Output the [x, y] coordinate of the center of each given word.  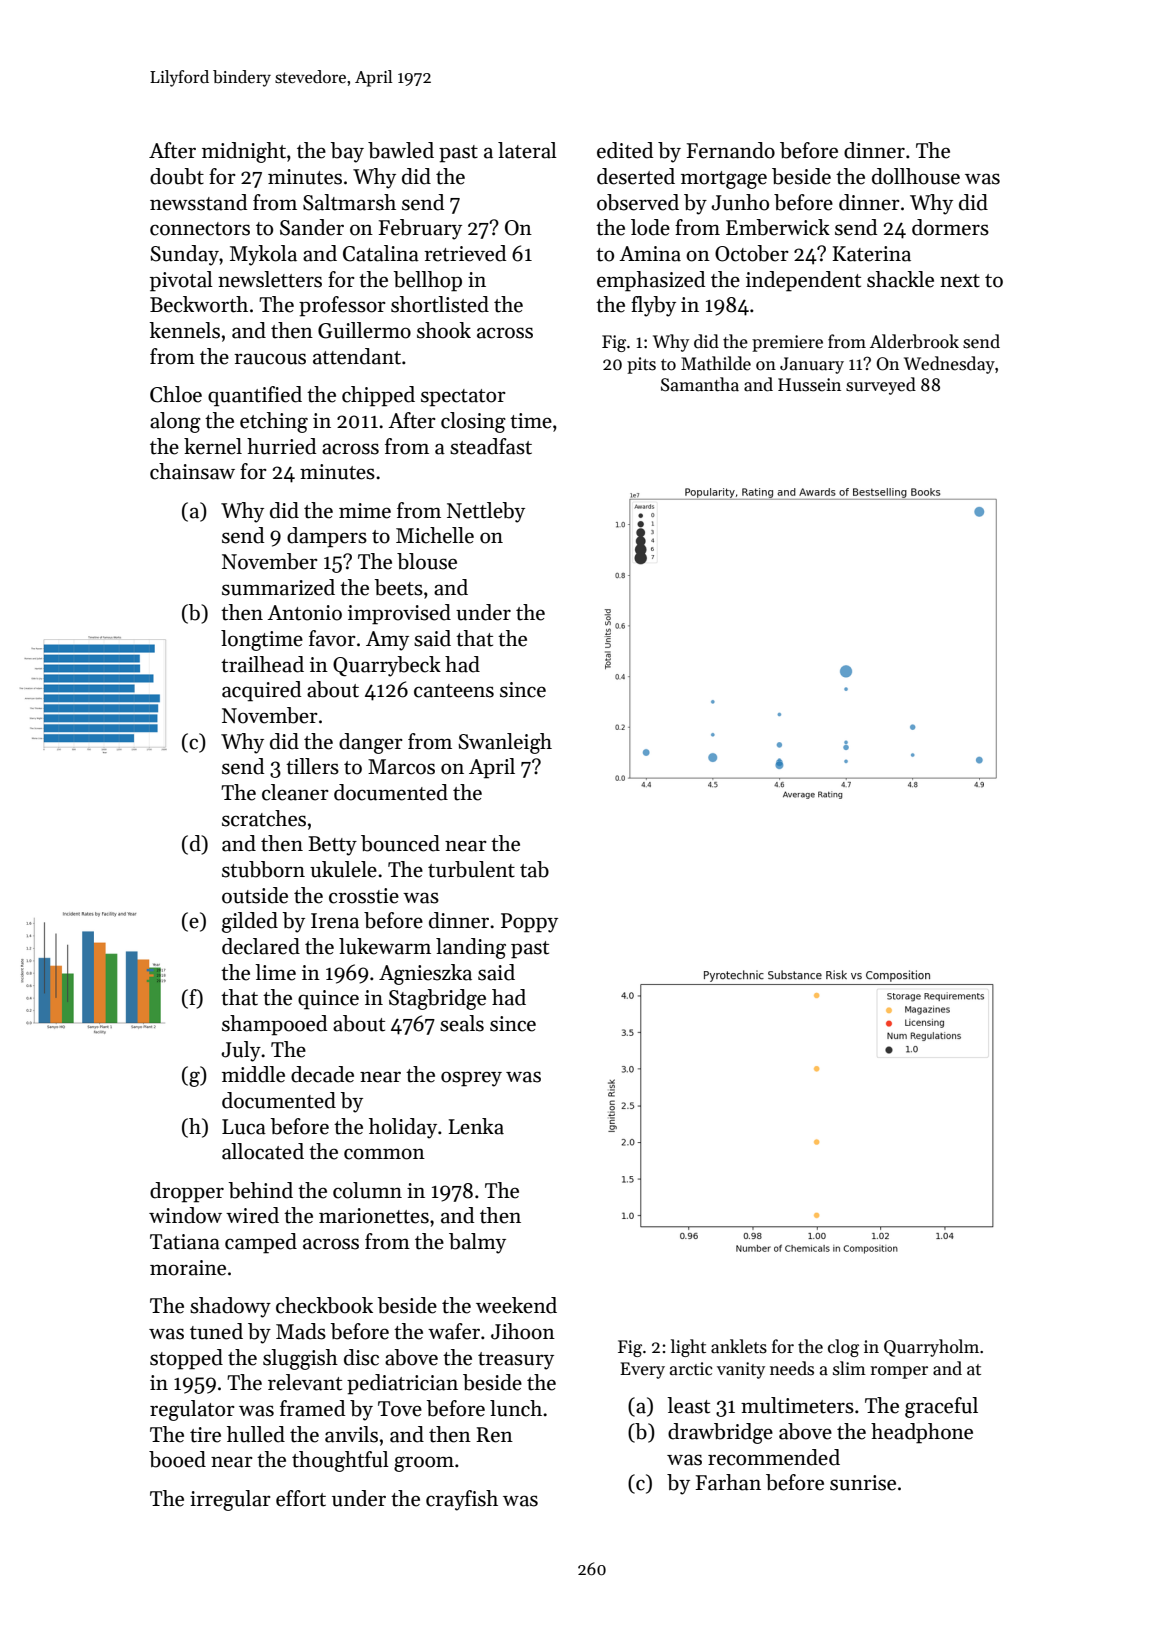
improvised [399, 614]
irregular [230, 1500]
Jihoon [523, 1331]
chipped [378, 396]
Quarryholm [931, 1348]
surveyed [881, 386]
